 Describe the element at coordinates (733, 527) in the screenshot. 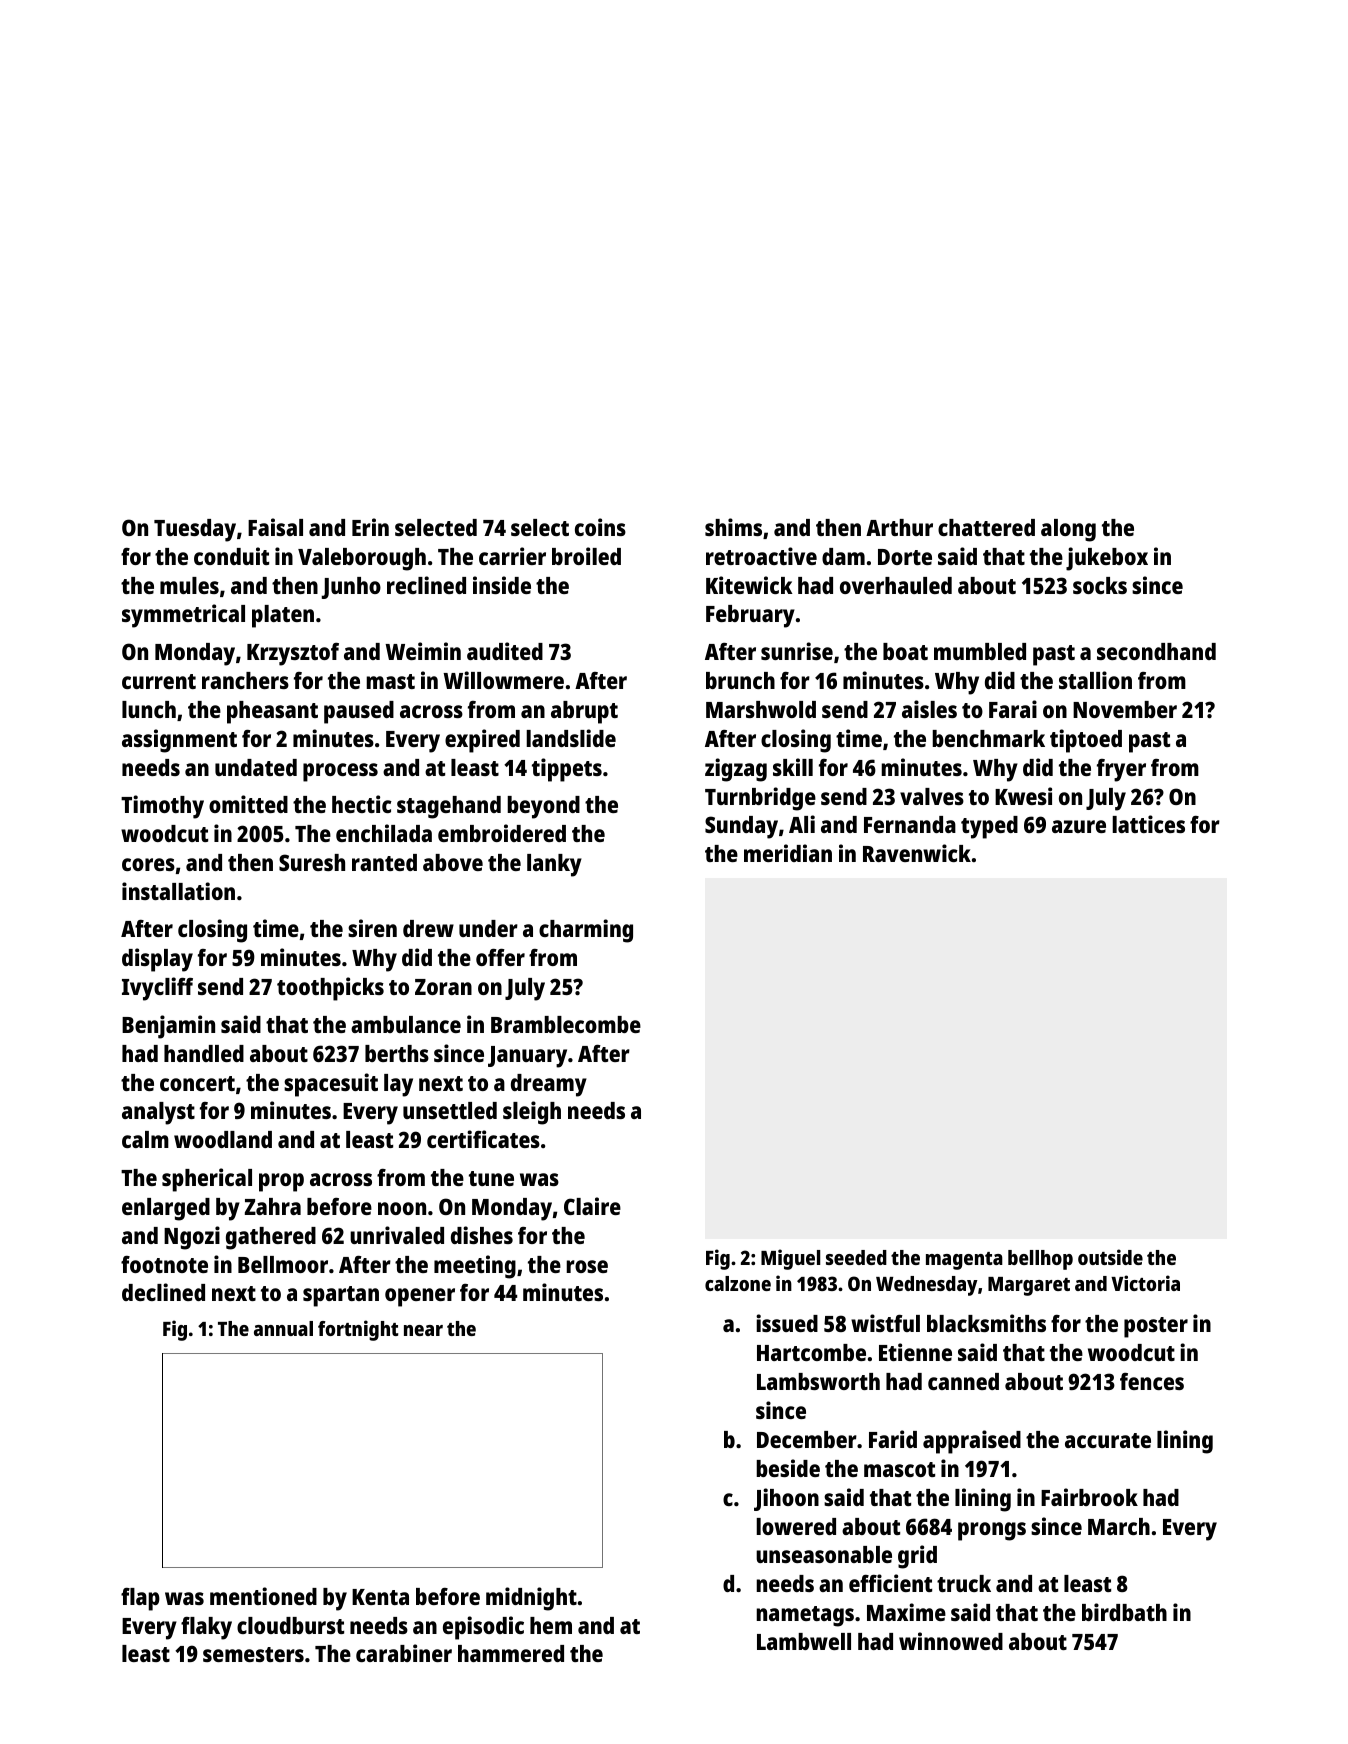

I see `shims` at that location.
